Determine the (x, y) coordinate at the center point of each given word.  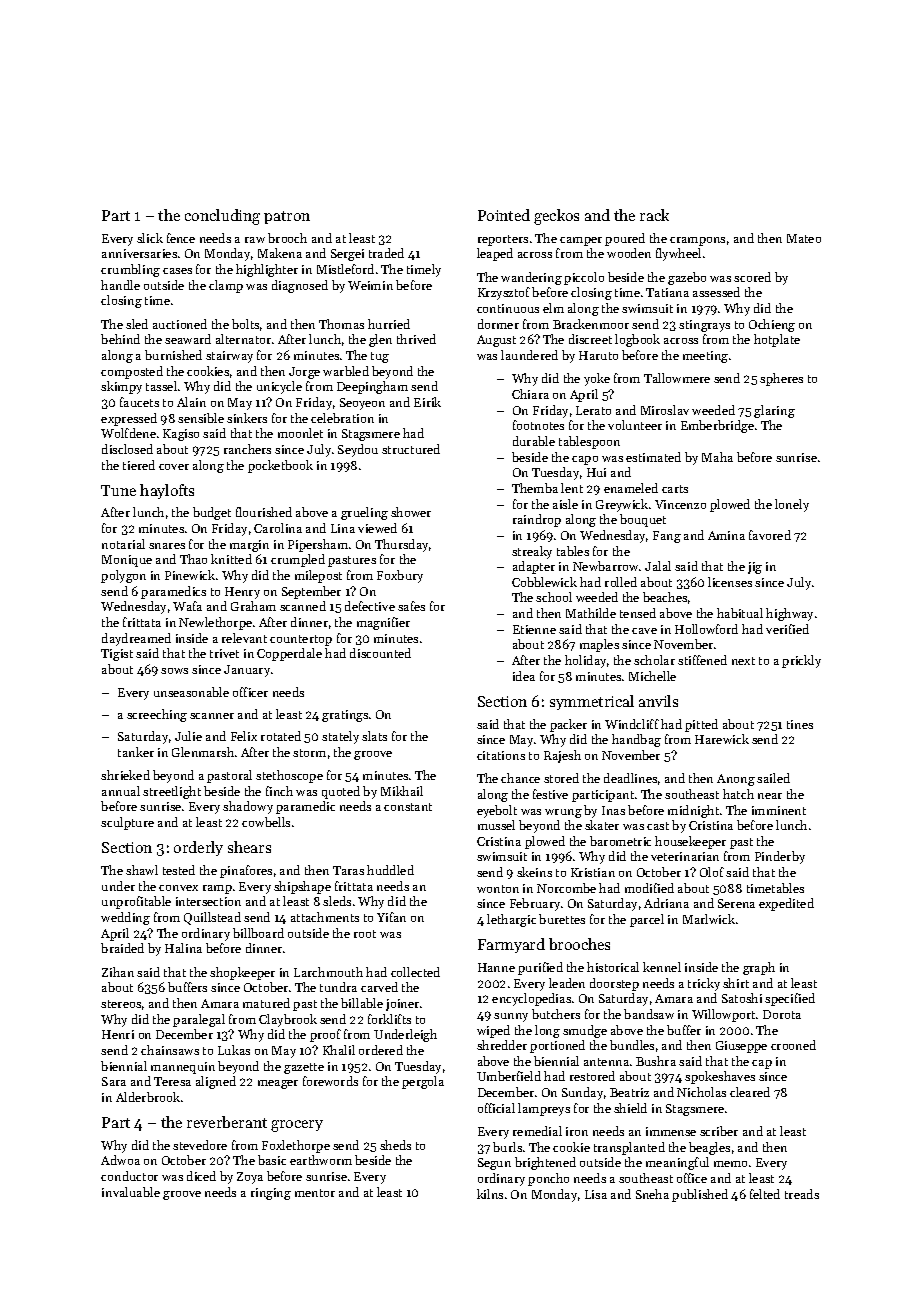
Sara (114, 1081)
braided (122, 948)
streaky (532, 552)
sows (174, 671)
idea (524, 676)
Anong (736, 780)
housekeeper (690, 842)
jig (755, 568)
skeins (534, 872)
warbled (346, 371)
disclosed (127, 449)
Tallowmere (677, 378)
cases (177, 271)
